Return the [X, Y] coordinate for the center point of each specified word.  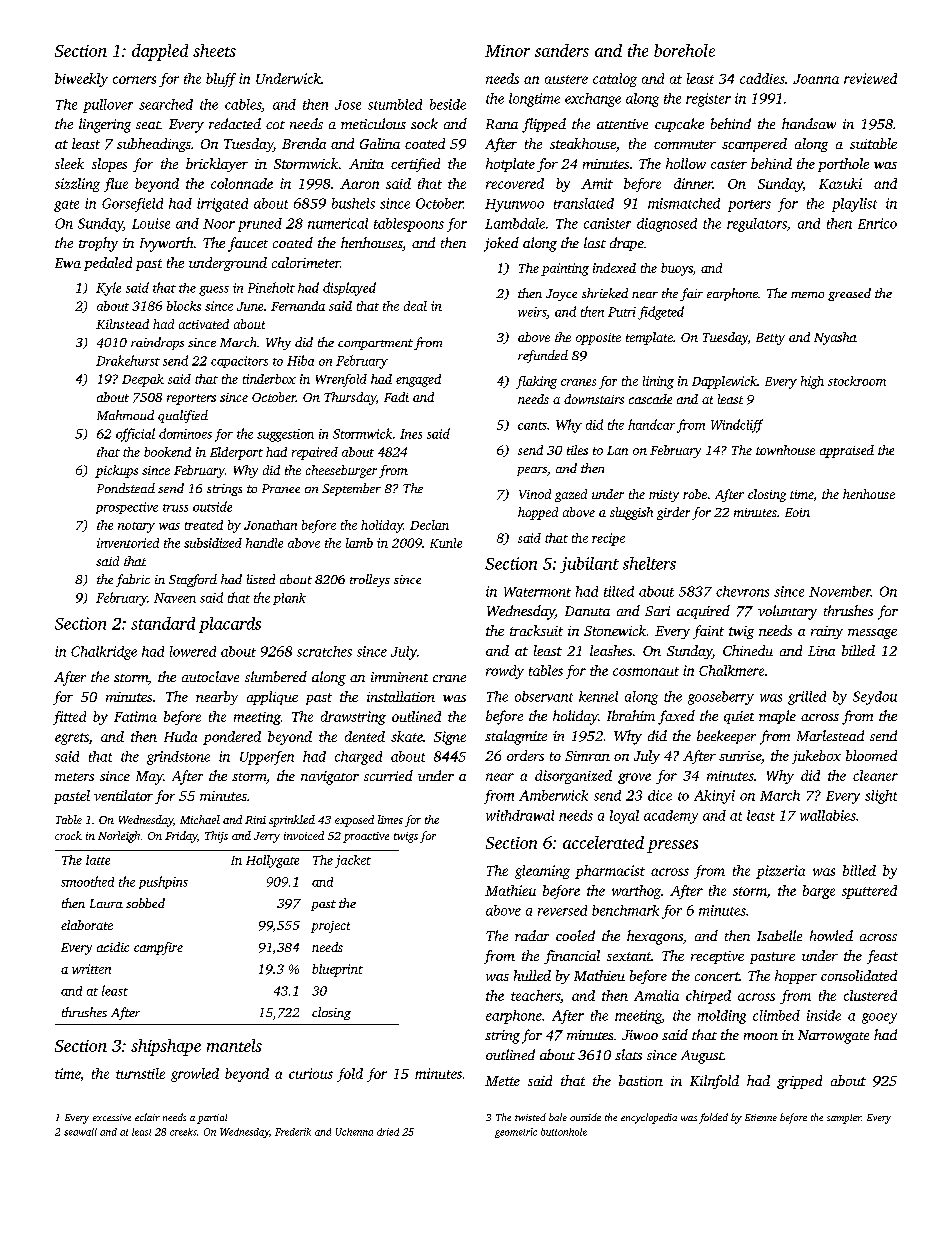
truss [175, 508]
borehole [684, 50]
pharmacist [610, 872]
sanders [562, 50]
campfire [158, 948]
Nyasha [835, 338]
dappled [160, 52]
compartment [375, 344]
